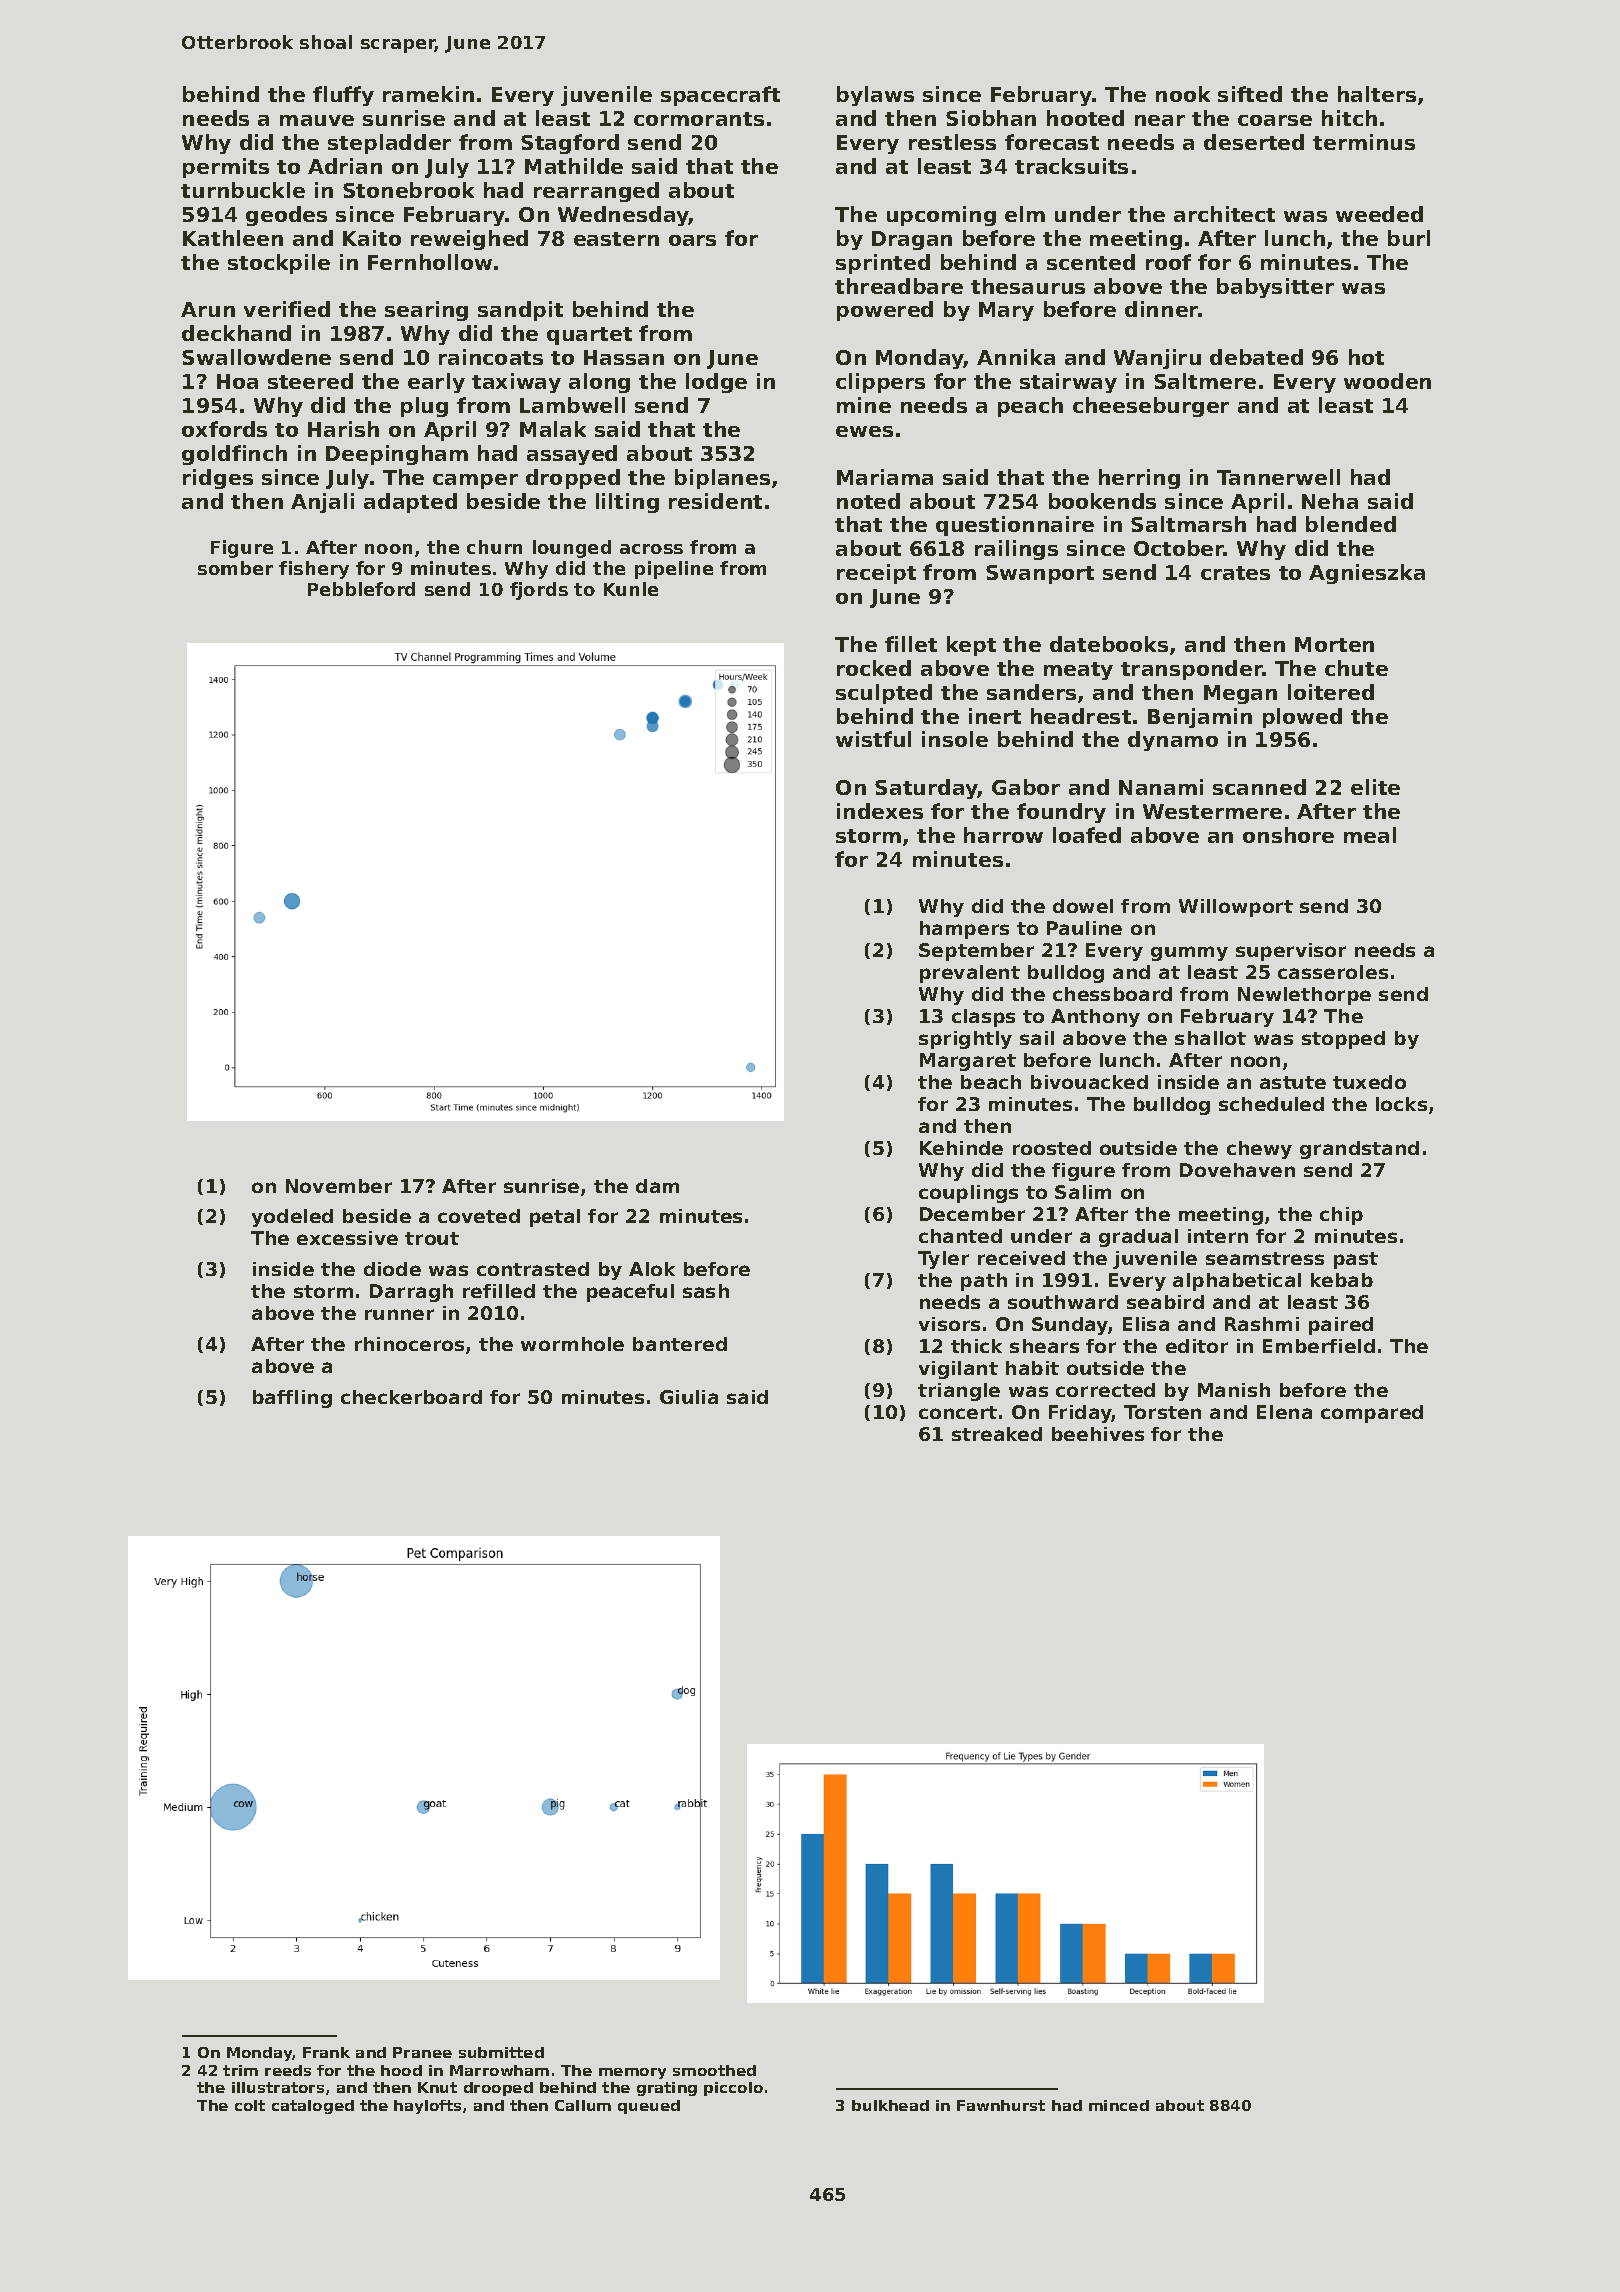 Image resolution: width=1620 pixels, height=2292 pixels. Describe the element at coordinates (250, 2105) in the document. I see `colt` at that location.
